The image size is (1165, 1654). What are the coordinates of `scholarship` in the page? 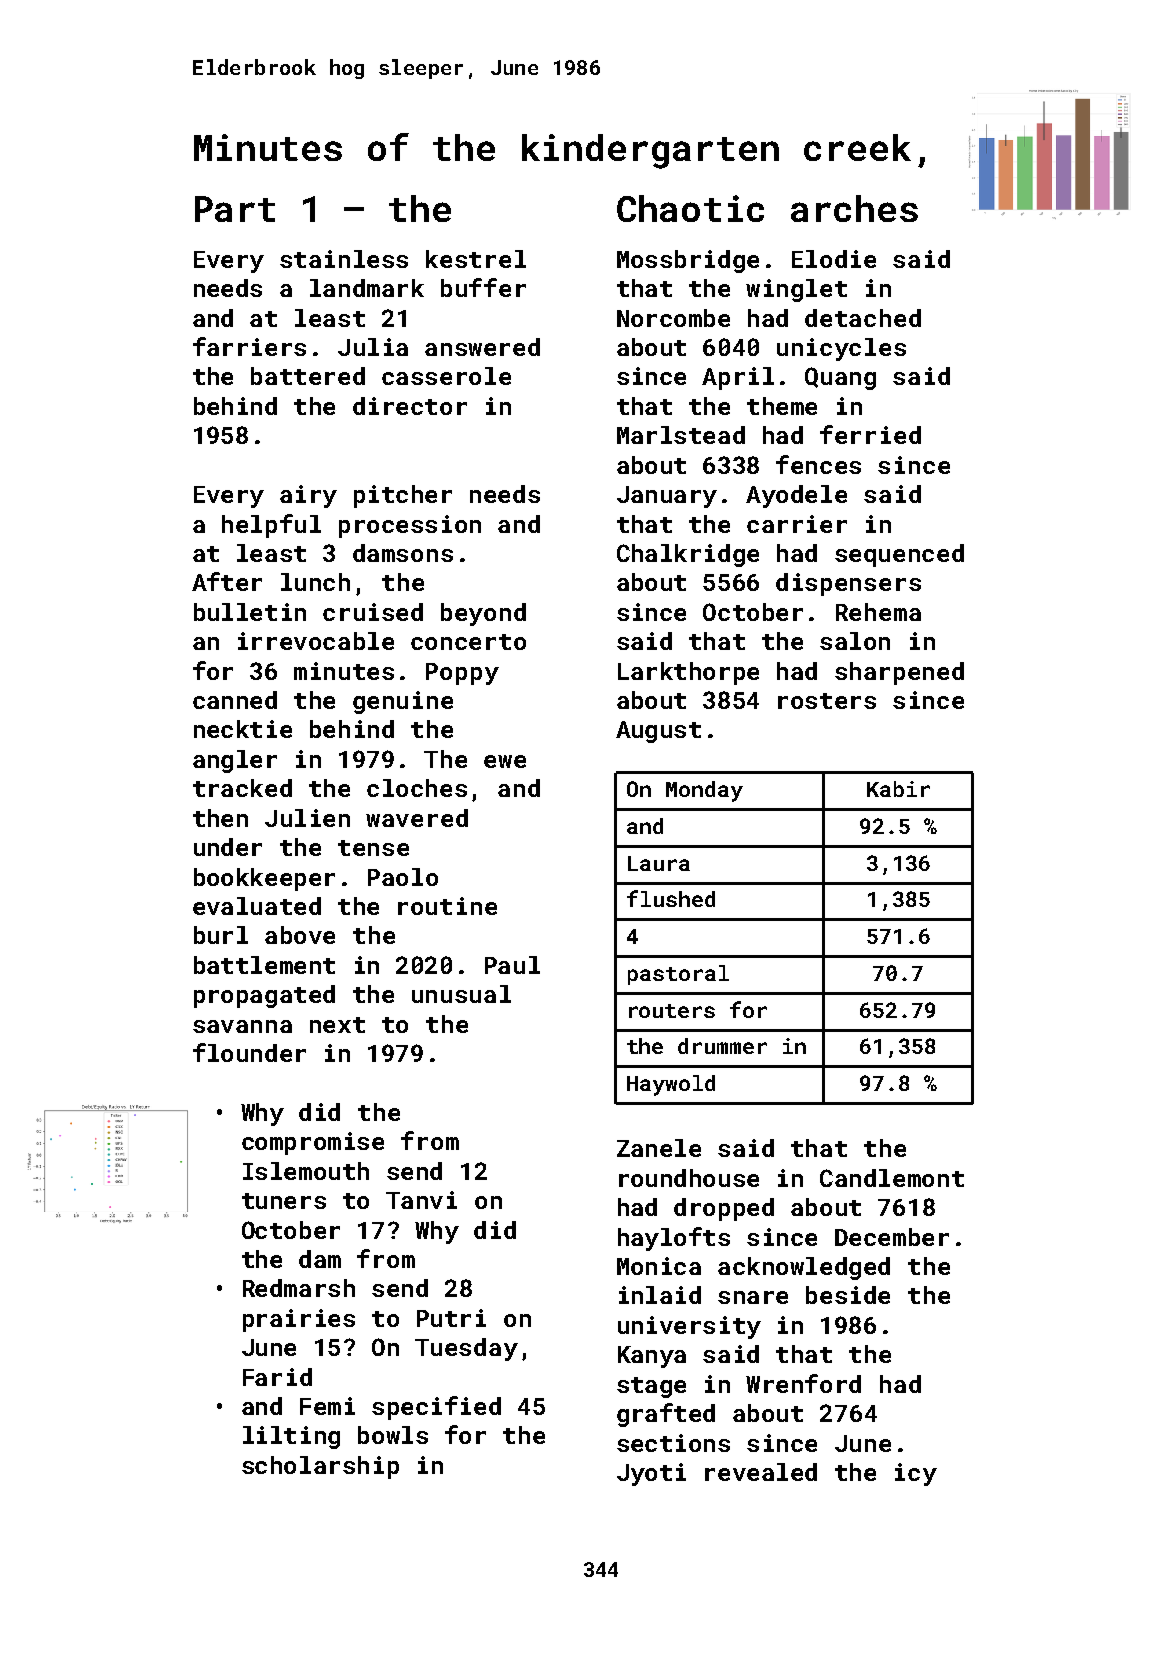 It's located at (320, 1467).
